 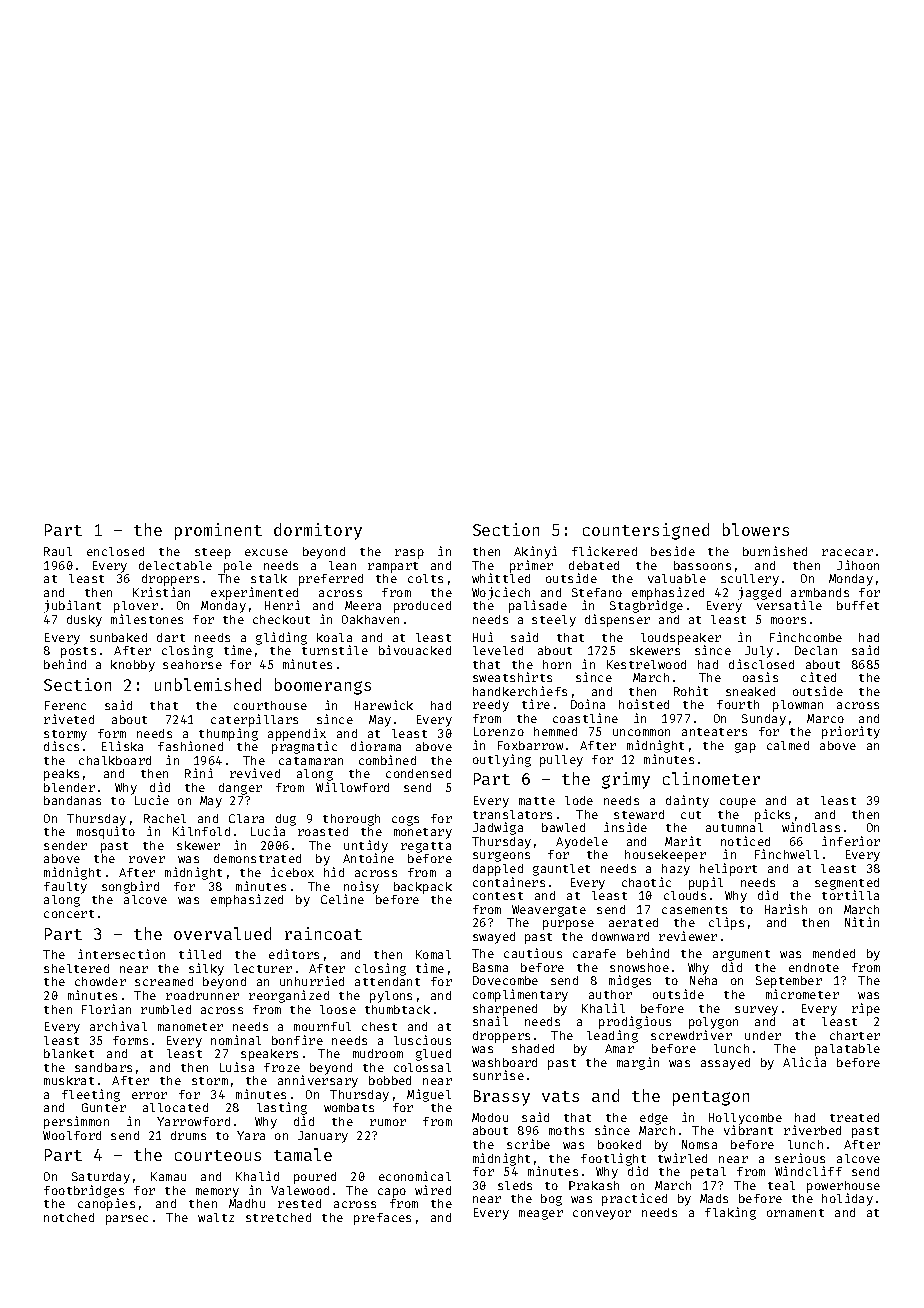 I want to click on washboard, so click(x=504, y=1062).
